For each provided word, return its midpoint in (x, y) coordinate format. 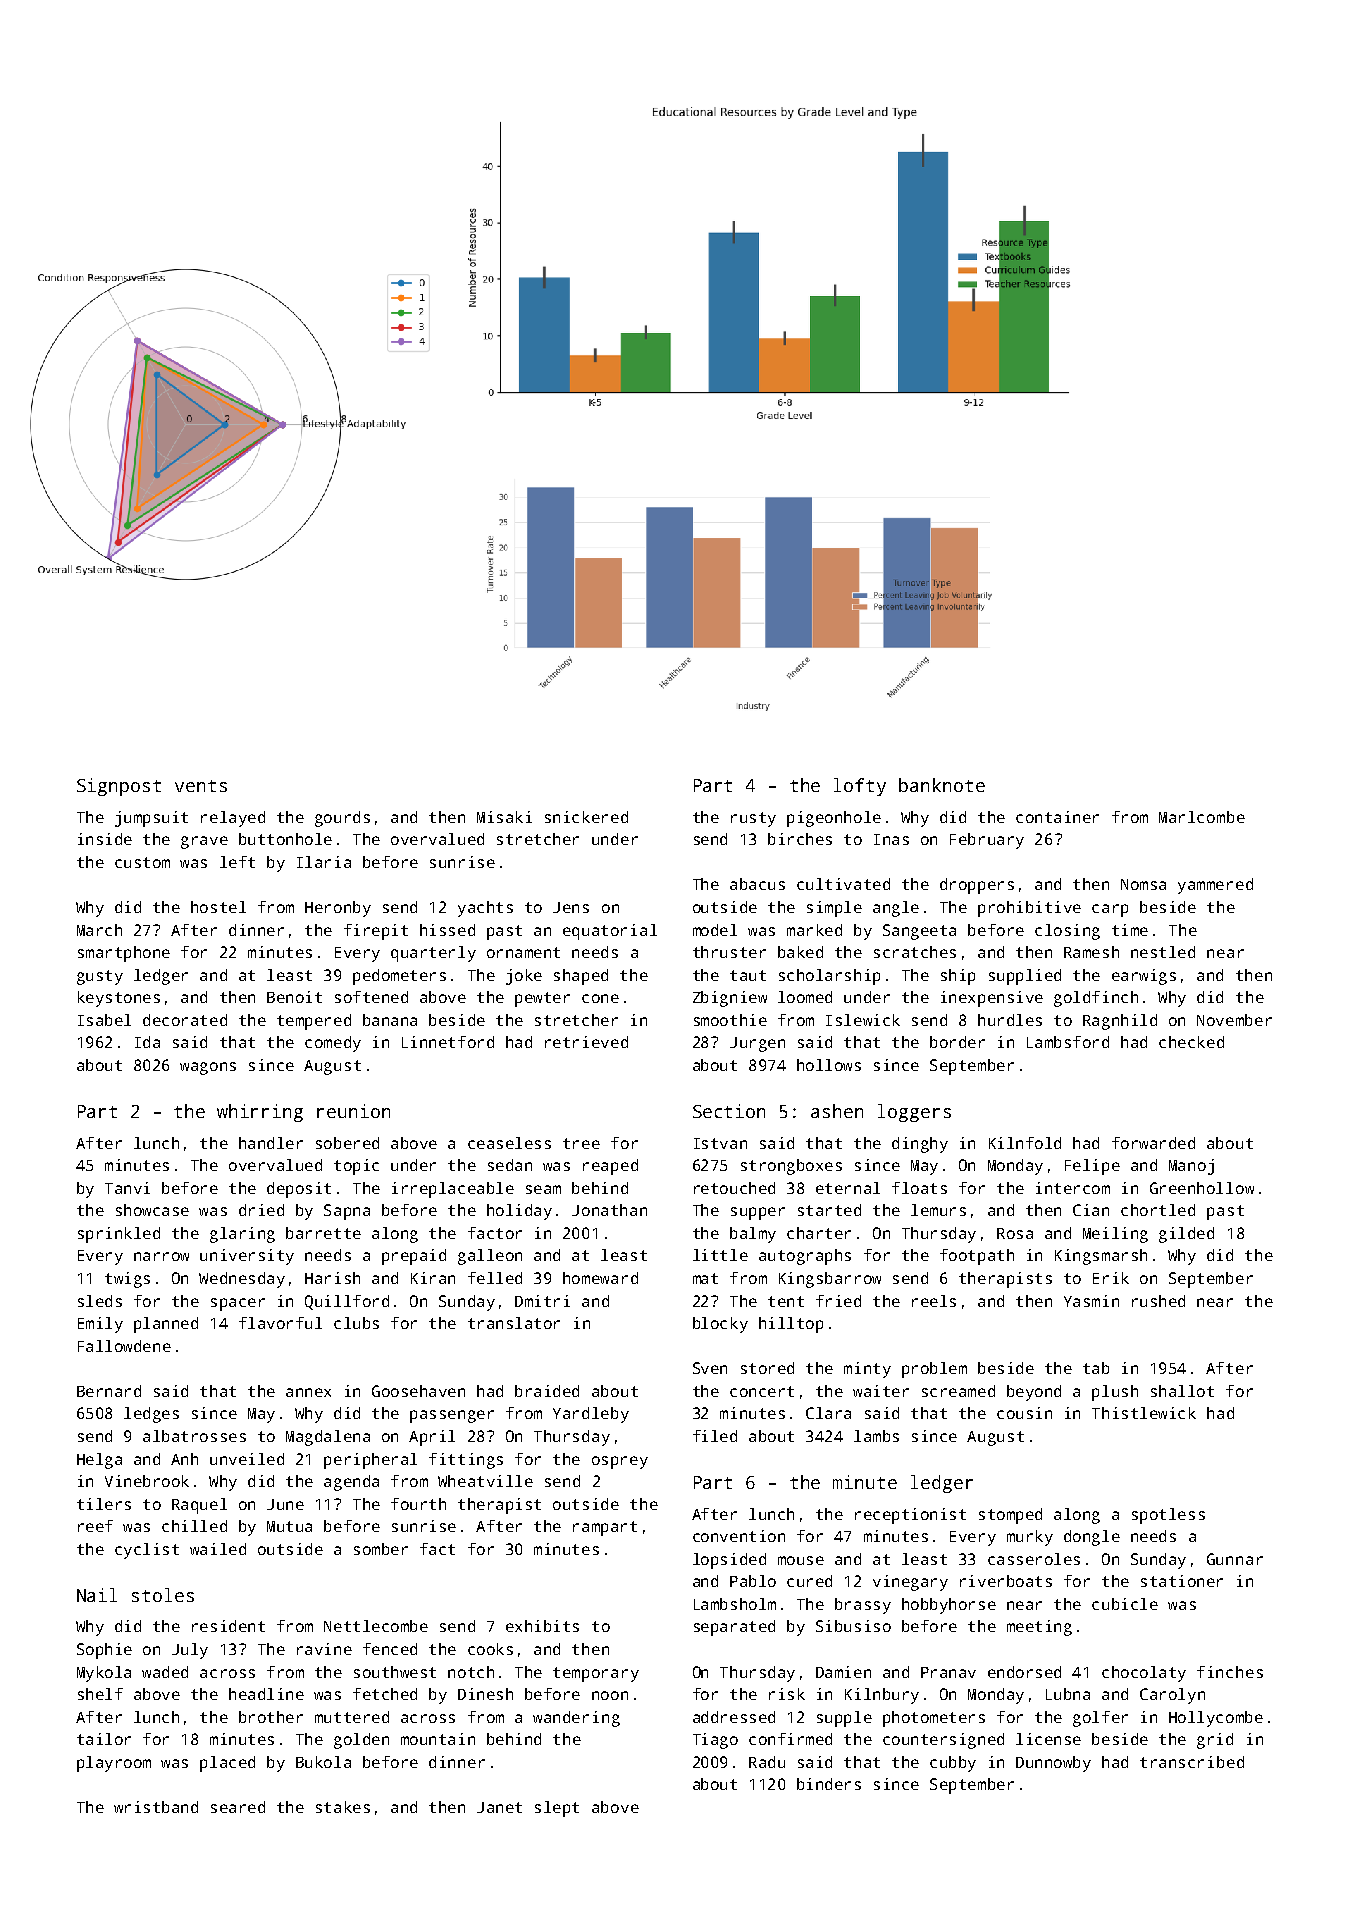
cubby (953, 1764)
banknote (942, 785)
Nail (97, 1595)
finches (1230, 1672)
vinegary (910, 1583)
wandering (576, 1719)
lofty (860, 787)
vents (201, 786)
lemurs (938, 1210)
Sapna (347, 1212)
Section (729, 1111)
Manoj (1191, 1167)
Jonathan (609, 1210)
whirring (260, 1113)
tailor (104, 1739)
